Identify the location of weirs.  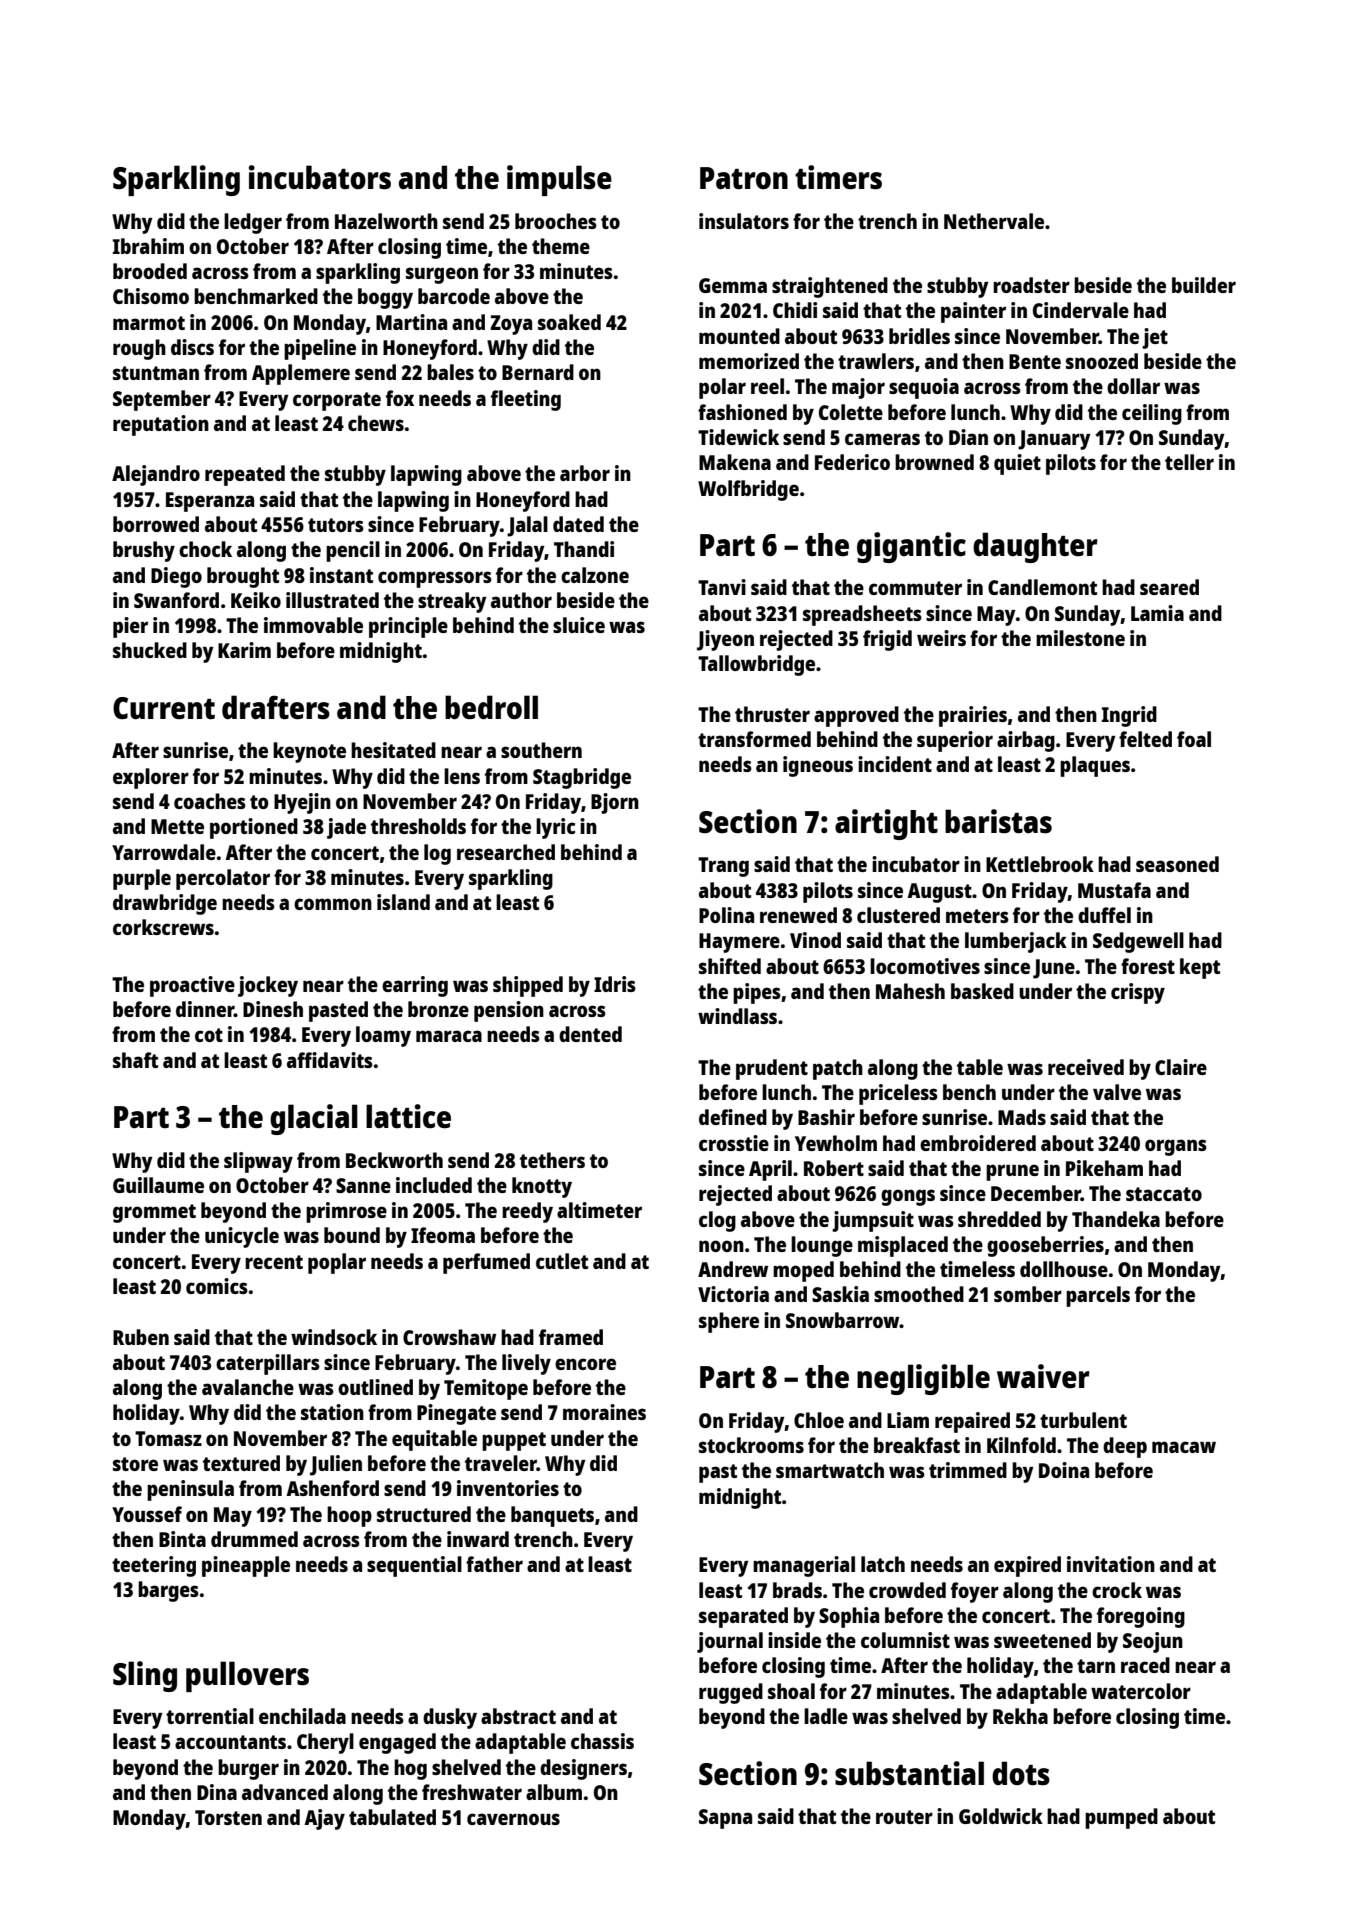
(941, 638).
